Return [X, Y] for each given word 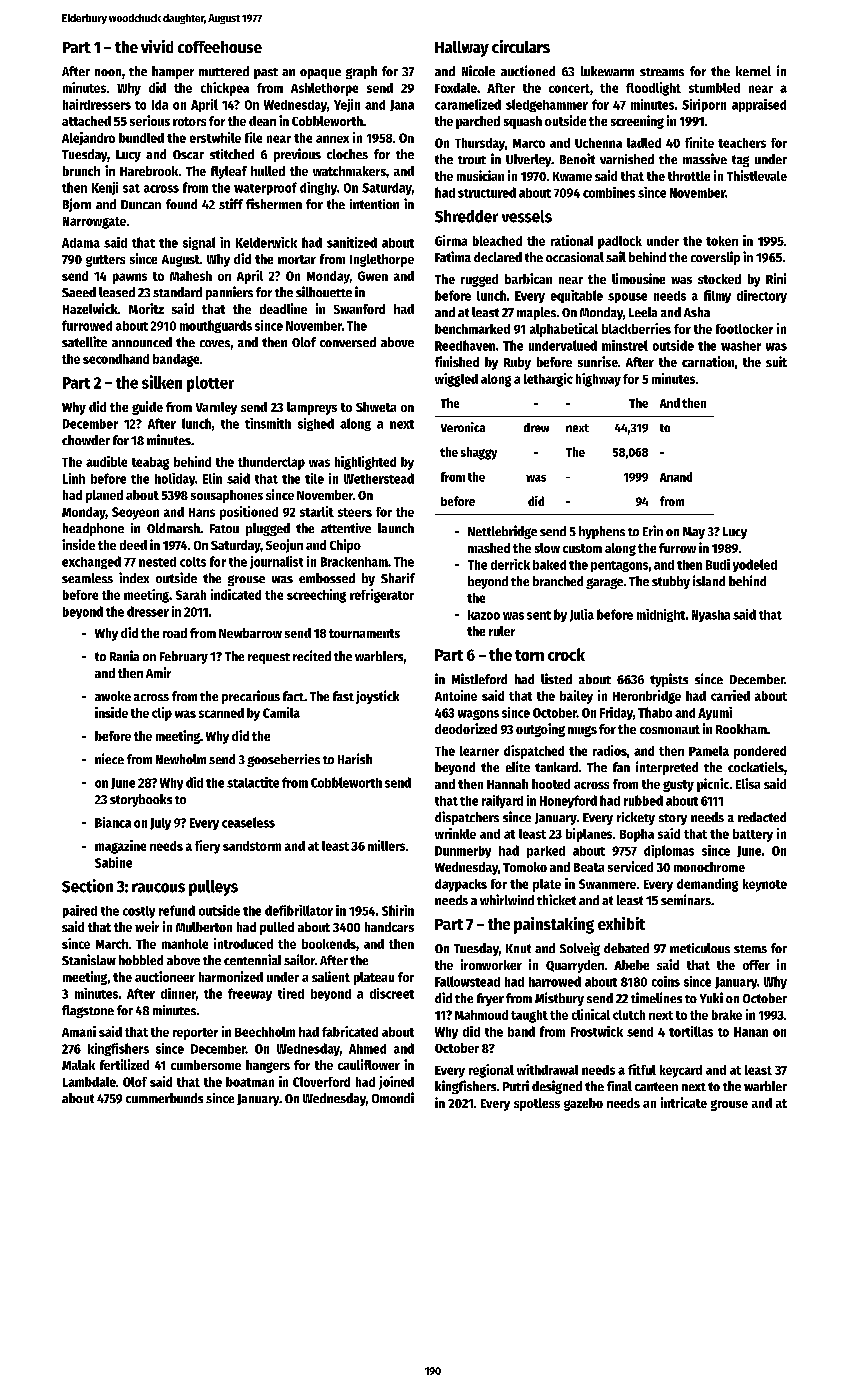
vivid [157, 46]
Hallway [462, 49]
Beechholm [265, 1032]
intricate [684, 1102]
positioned [249, 513]
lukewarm [607, 71]
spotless [537, 1104]
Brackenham [354, 562]
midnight [661, 615]
